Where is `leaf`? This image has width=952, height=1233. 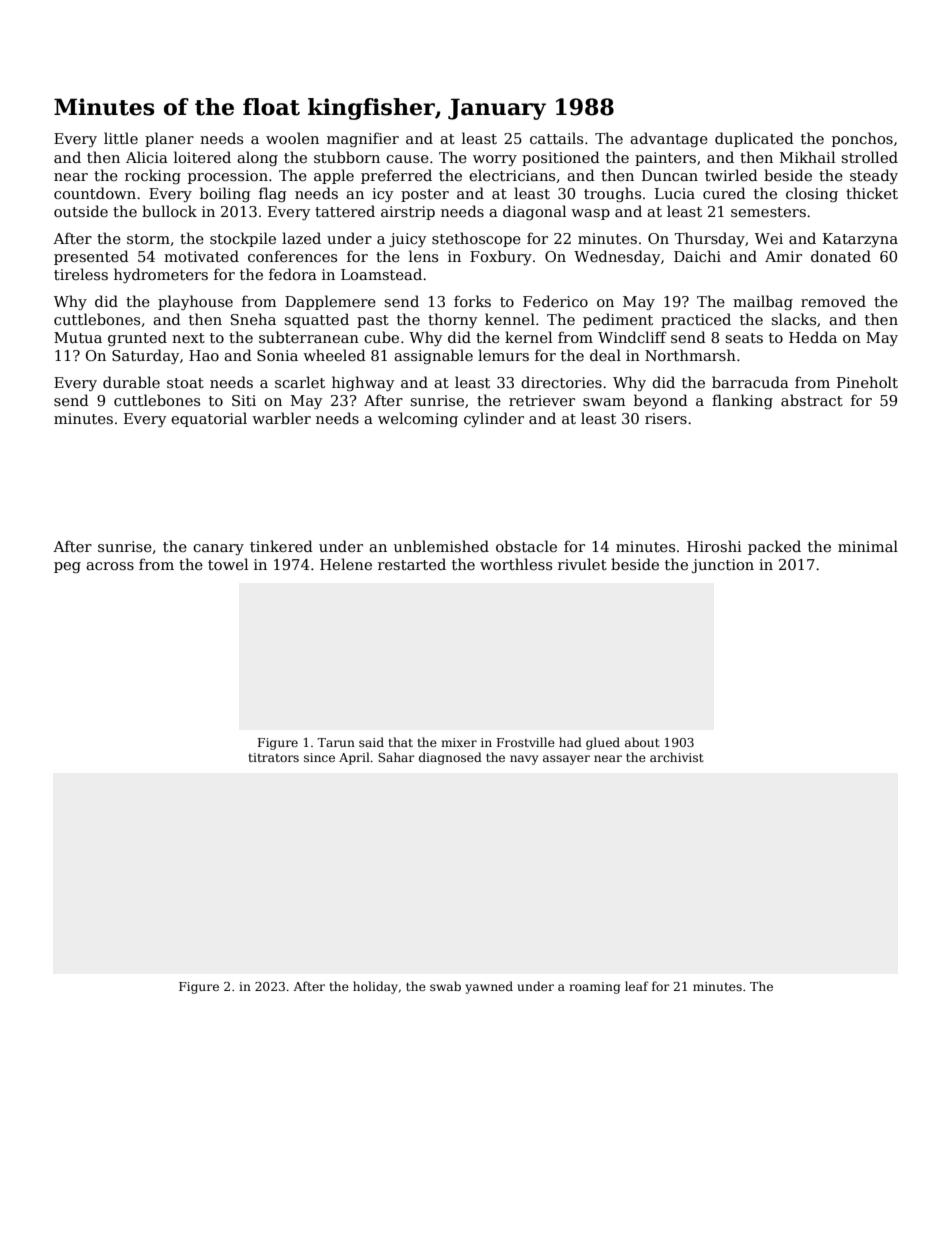 leaf is located at coordinates (637, 986).
